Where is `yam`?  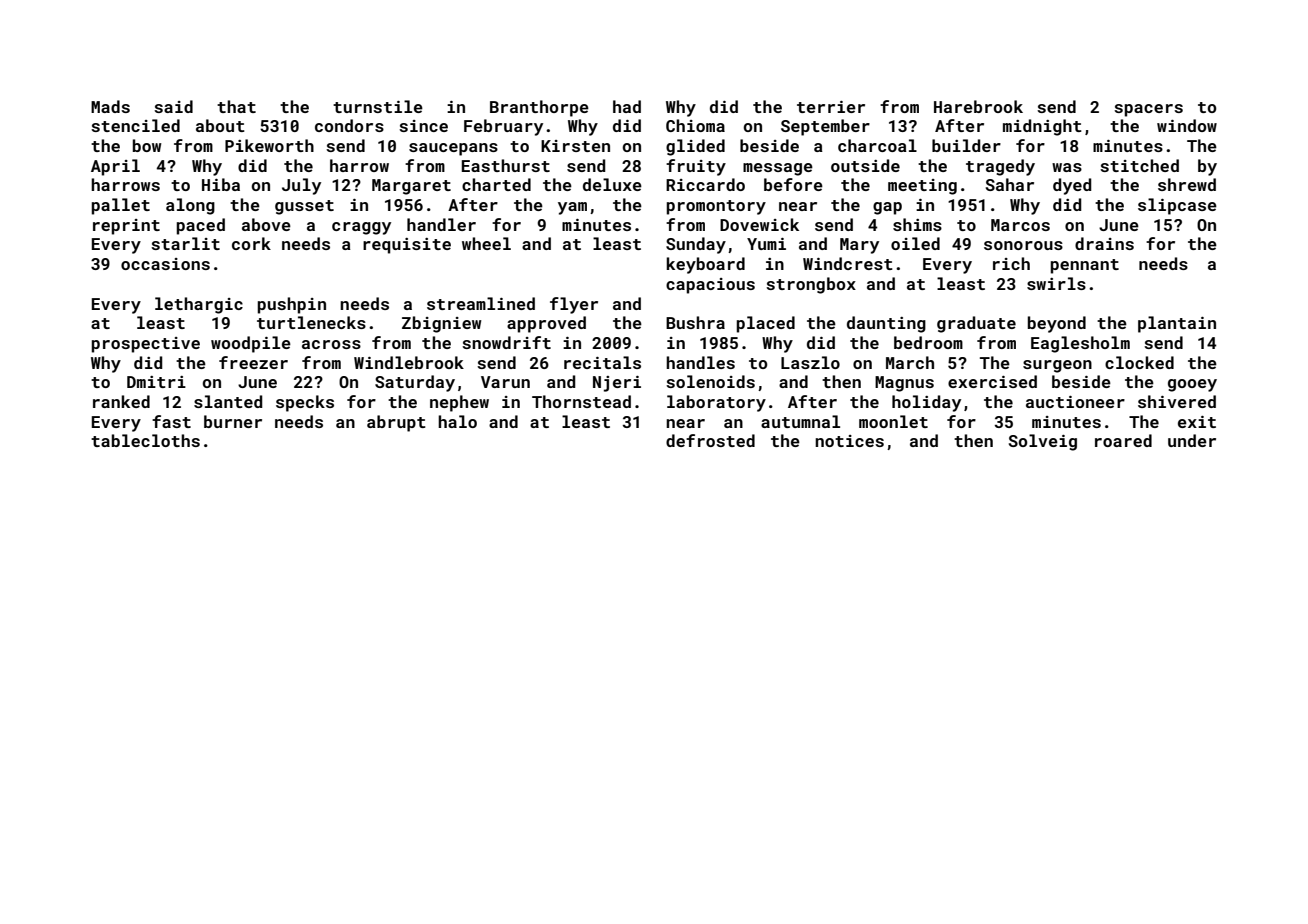
yam is located at coordinates (572, 208).
